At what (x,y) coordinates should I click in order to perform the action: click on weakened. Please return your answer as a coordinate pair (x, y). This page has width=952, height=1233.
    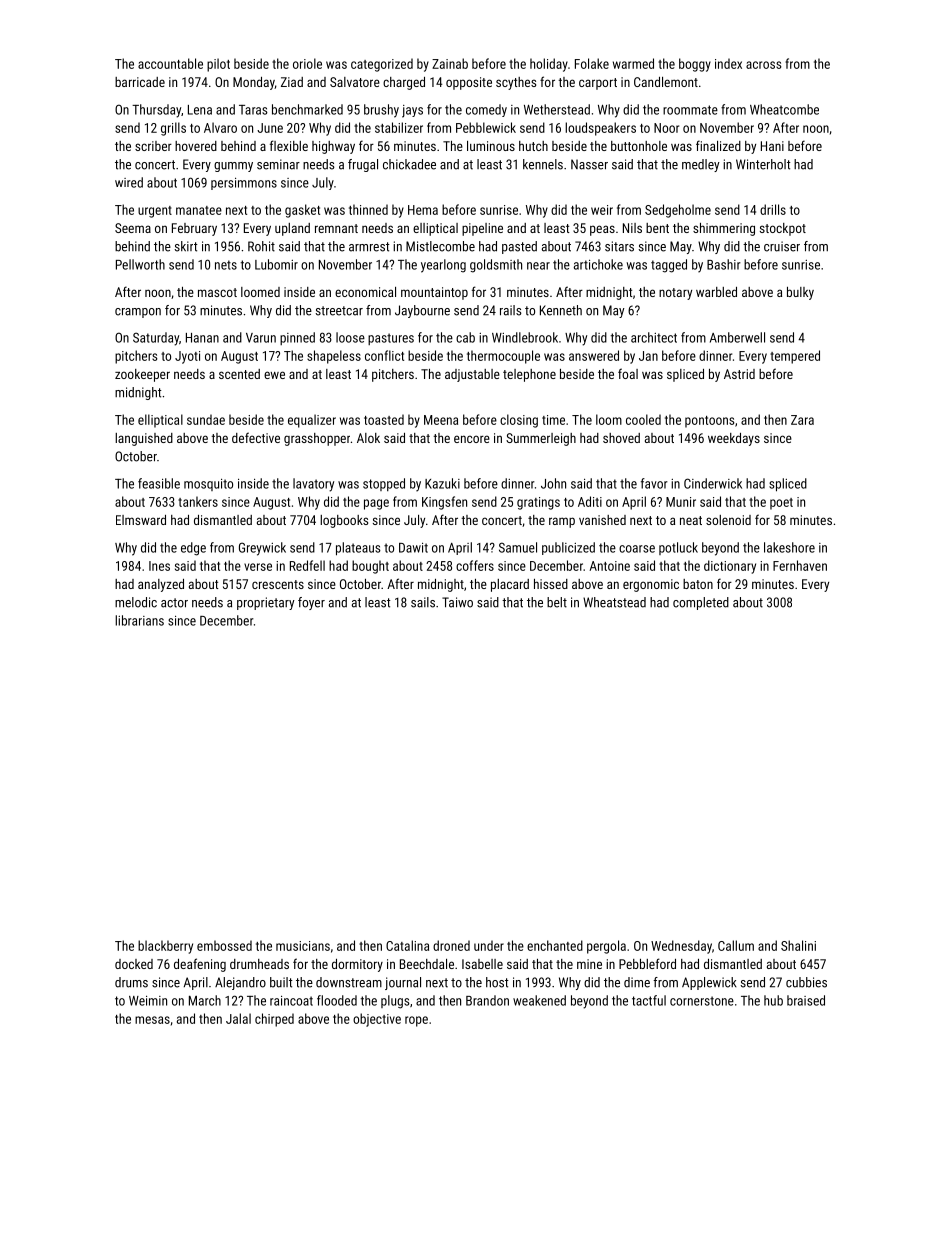
    Looking at the image, I should click on (539, 1000).
